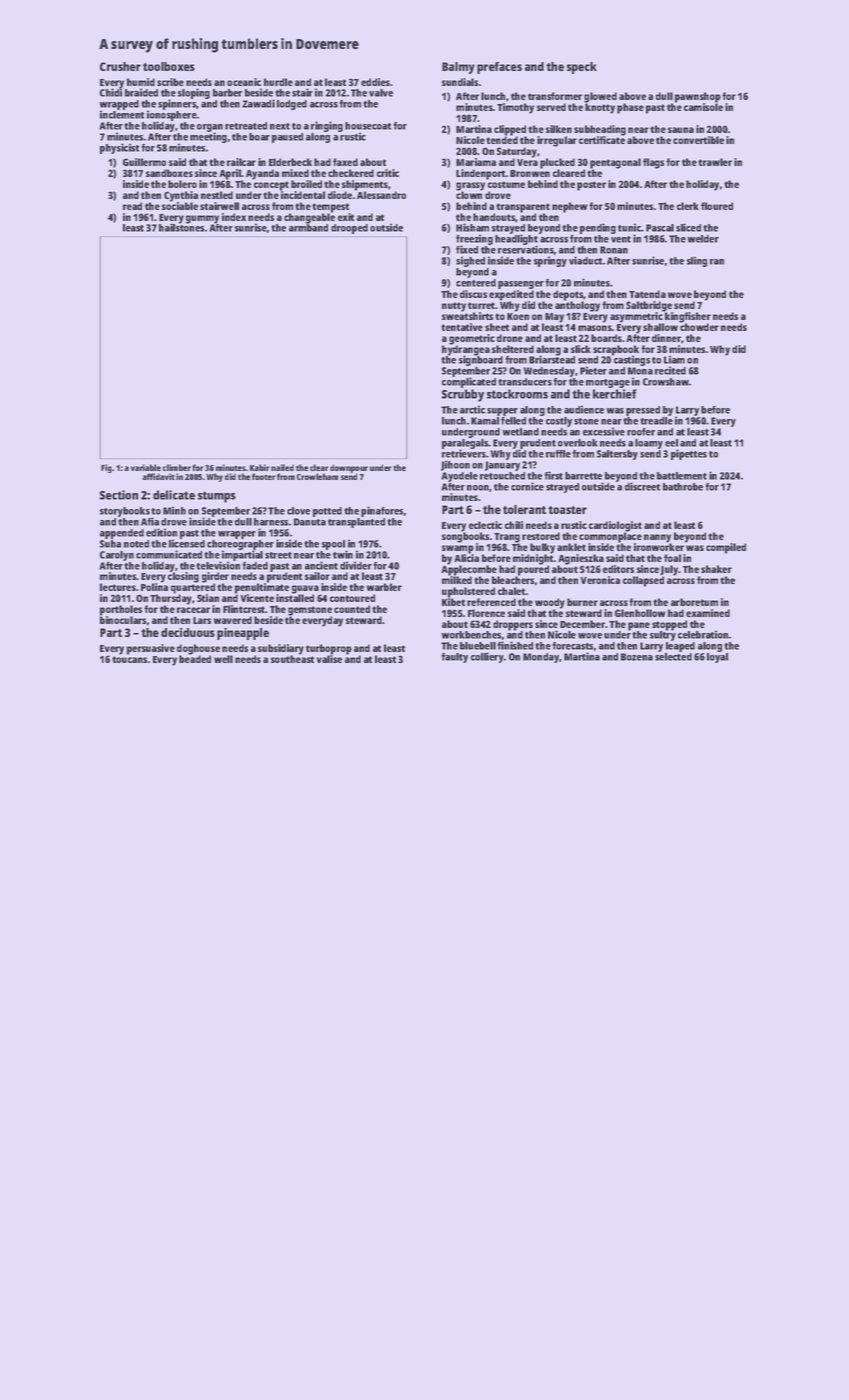 This document has height=1400, width=849. Describe the element at coordinates (271, 522) in the document. I see `harness` at that location.
